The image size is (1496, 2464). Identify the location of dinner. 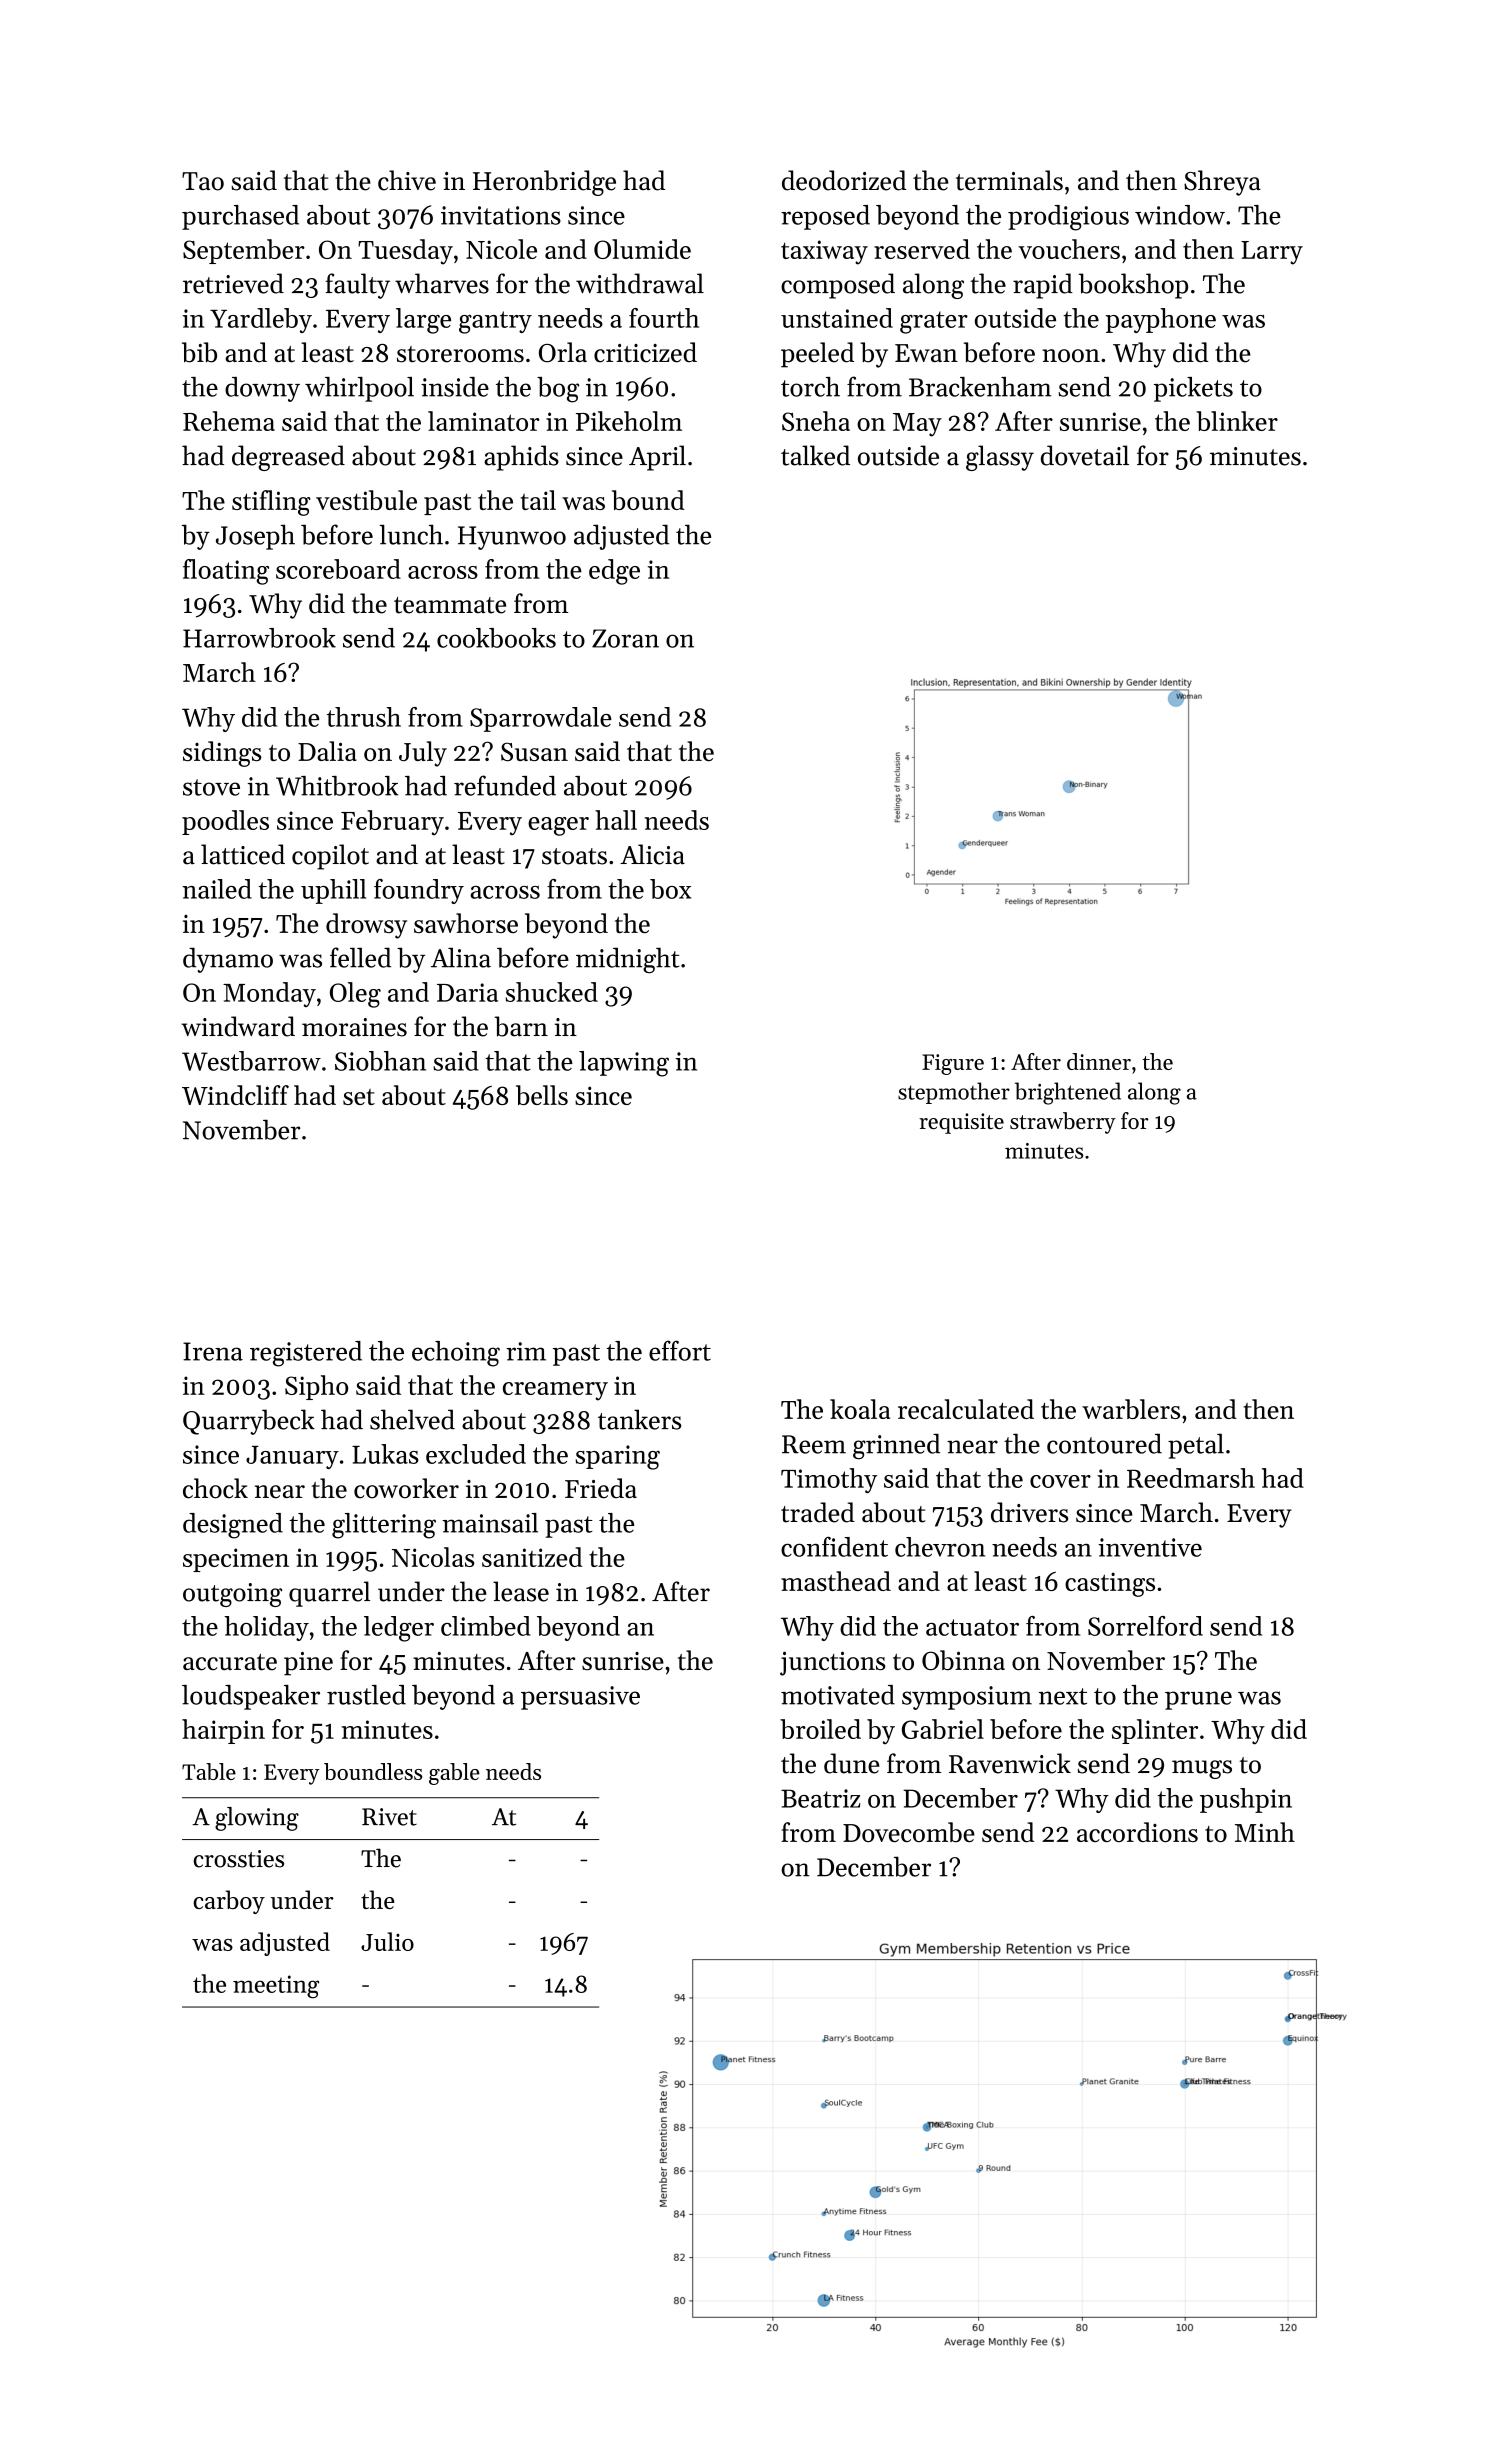
(1099, 1061).
